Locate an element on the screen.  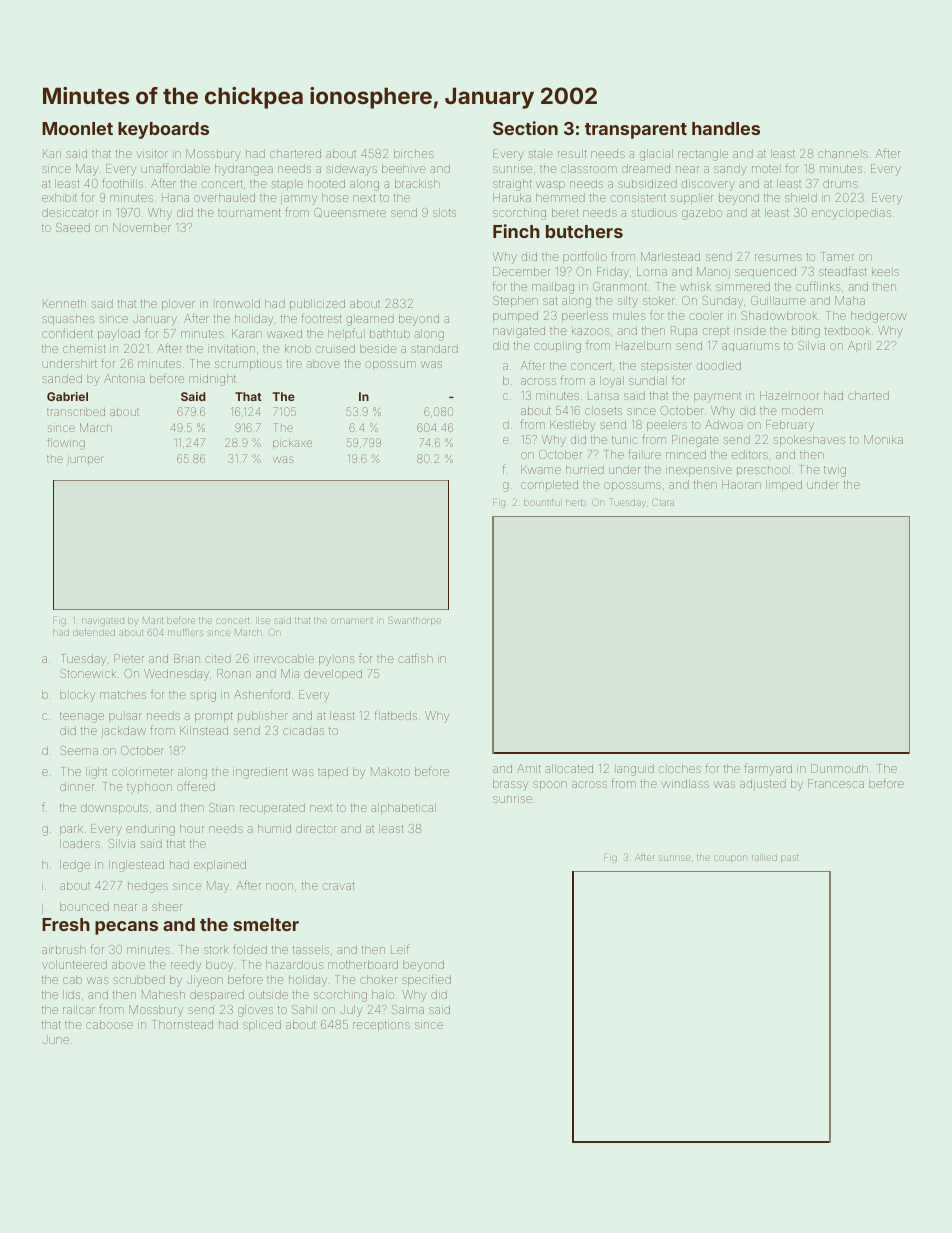
explained is located at coordinates (220, 865).
